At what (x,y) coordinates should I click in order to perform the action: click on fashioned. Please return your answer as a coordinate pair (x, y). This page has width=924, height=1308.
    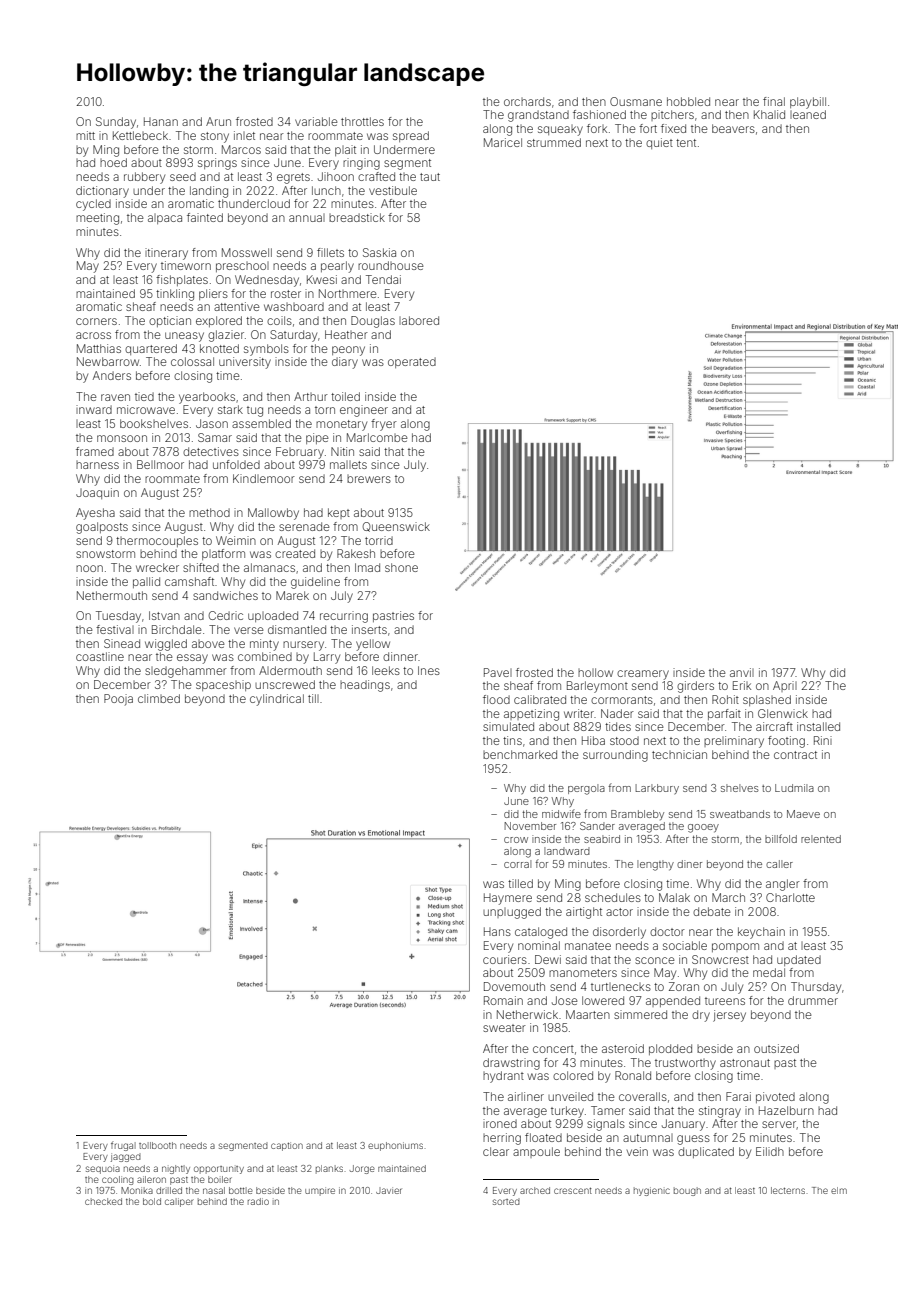
    Looking at the image, I should click on (599, 114).
